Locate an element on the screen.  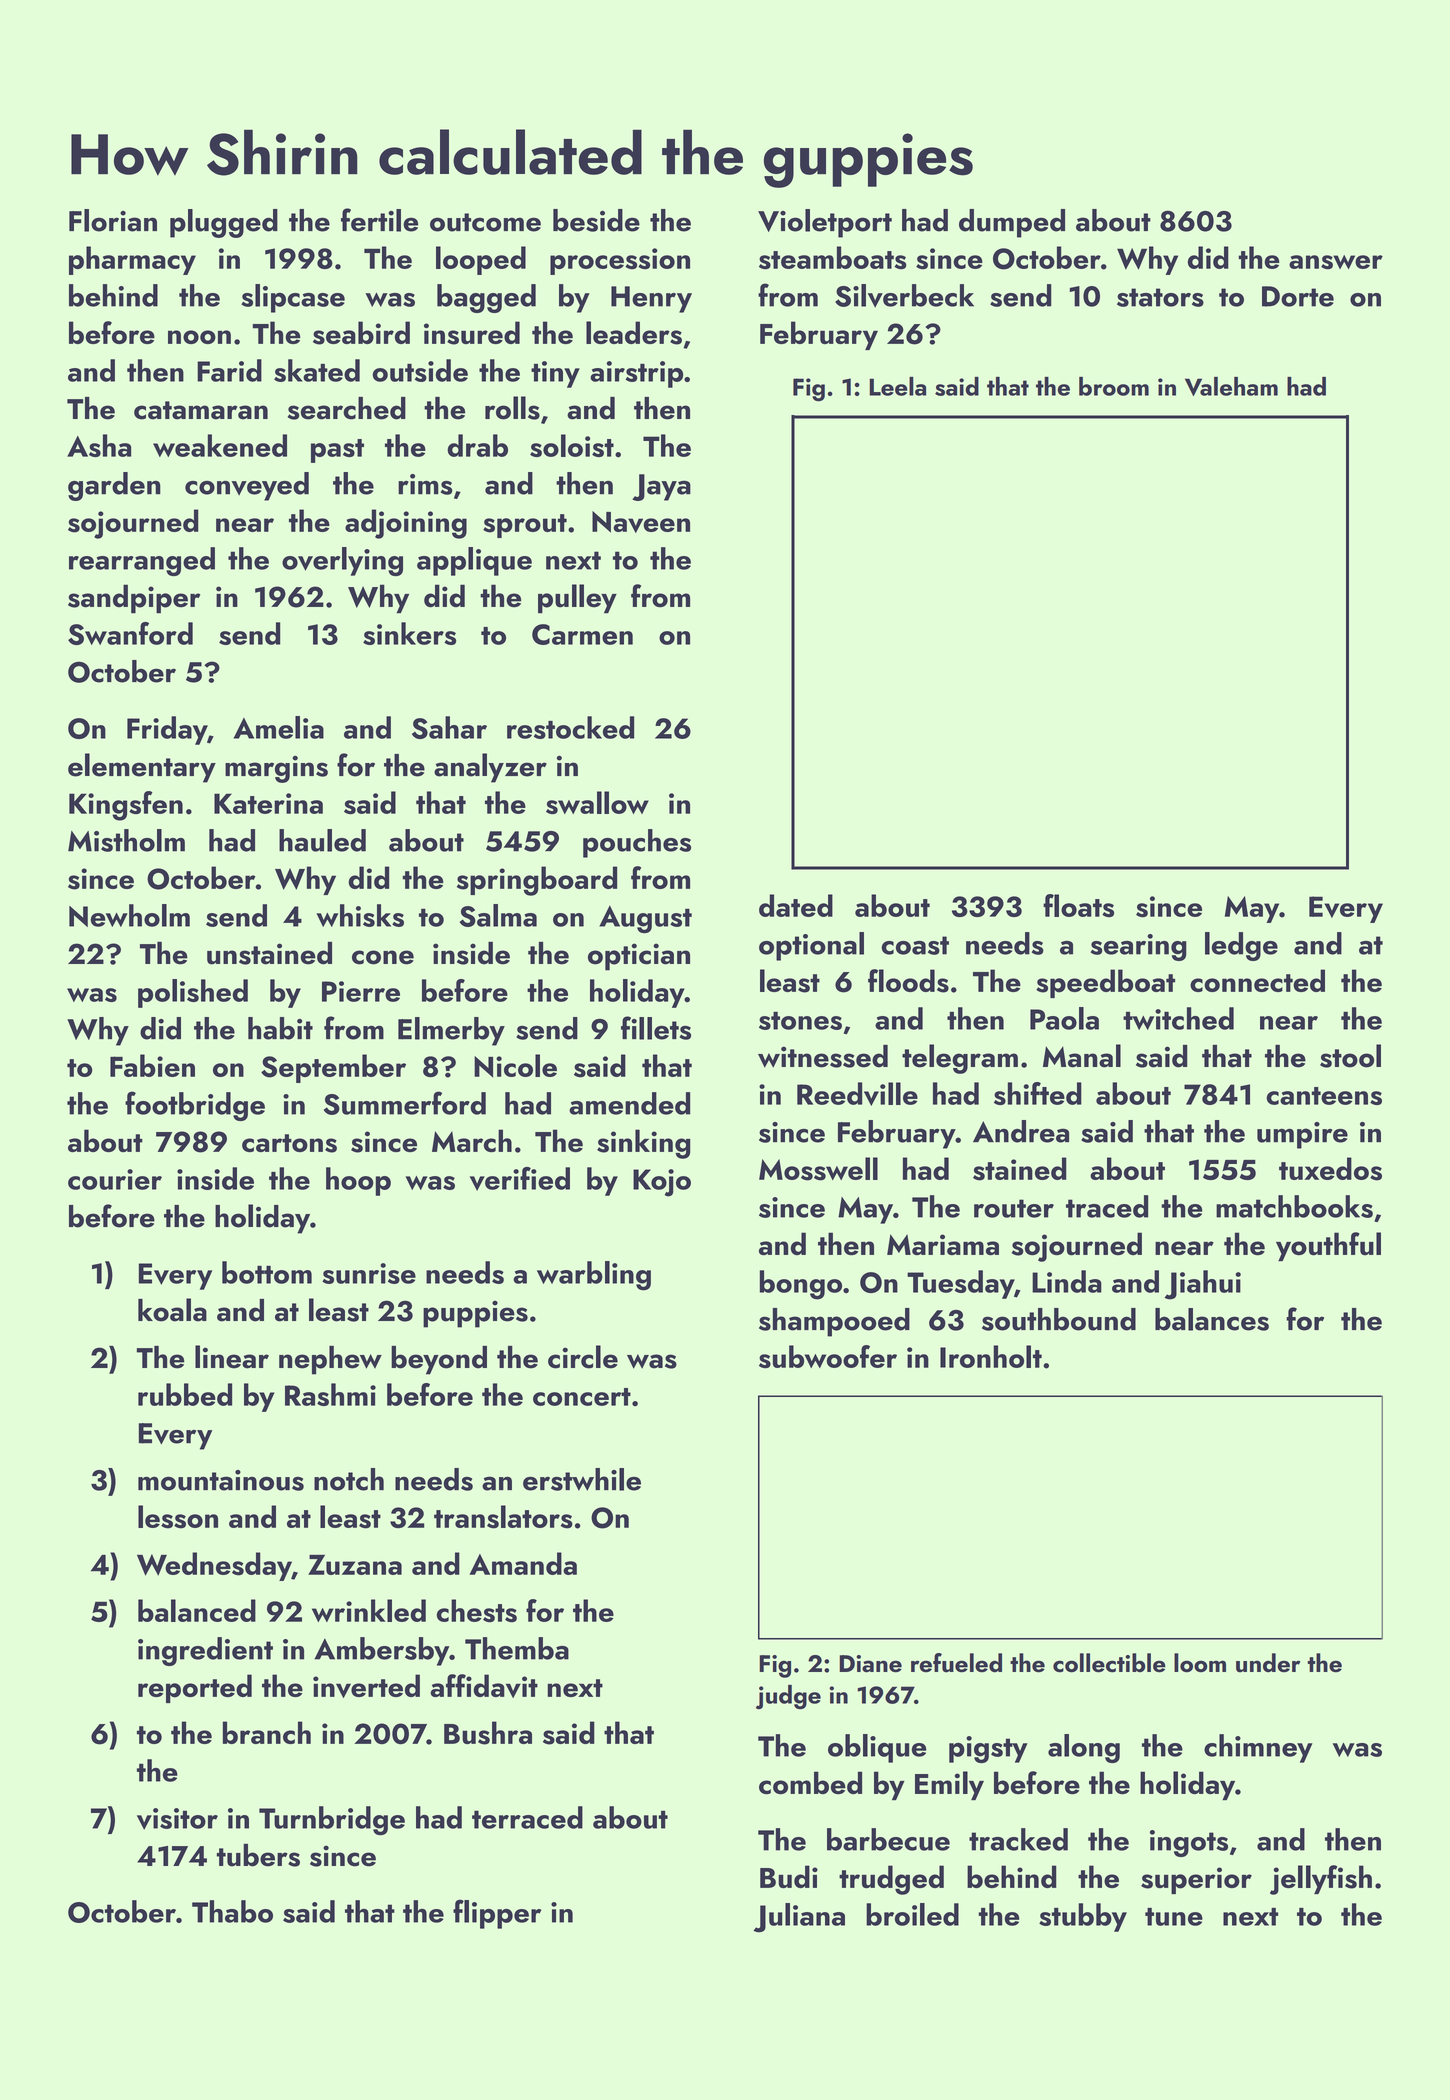
jellyfish is located at coordinates (1321, 1880).
